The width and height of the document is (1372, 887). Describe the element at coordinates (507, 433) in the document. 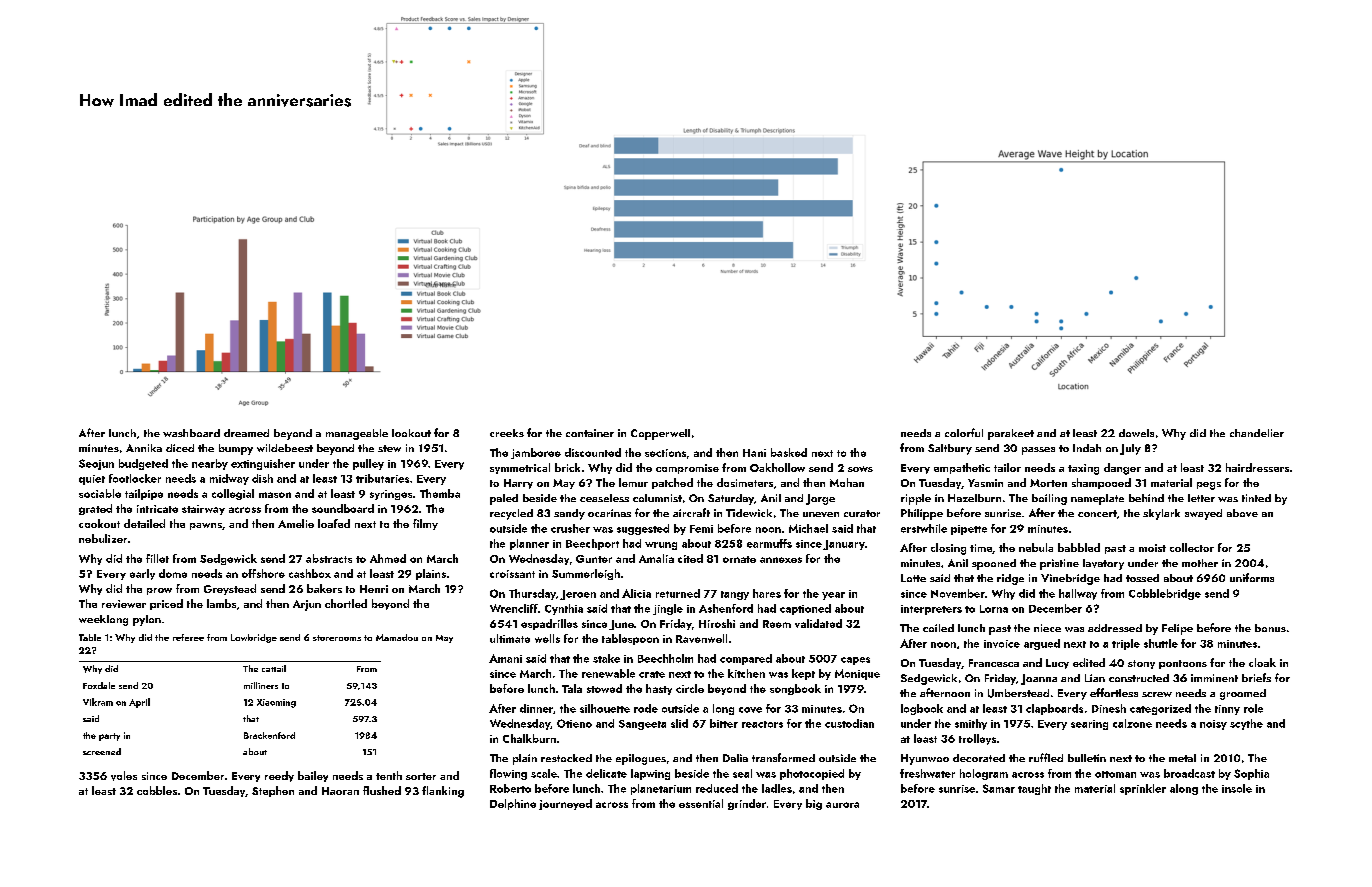

I see `creeks` at that location.
